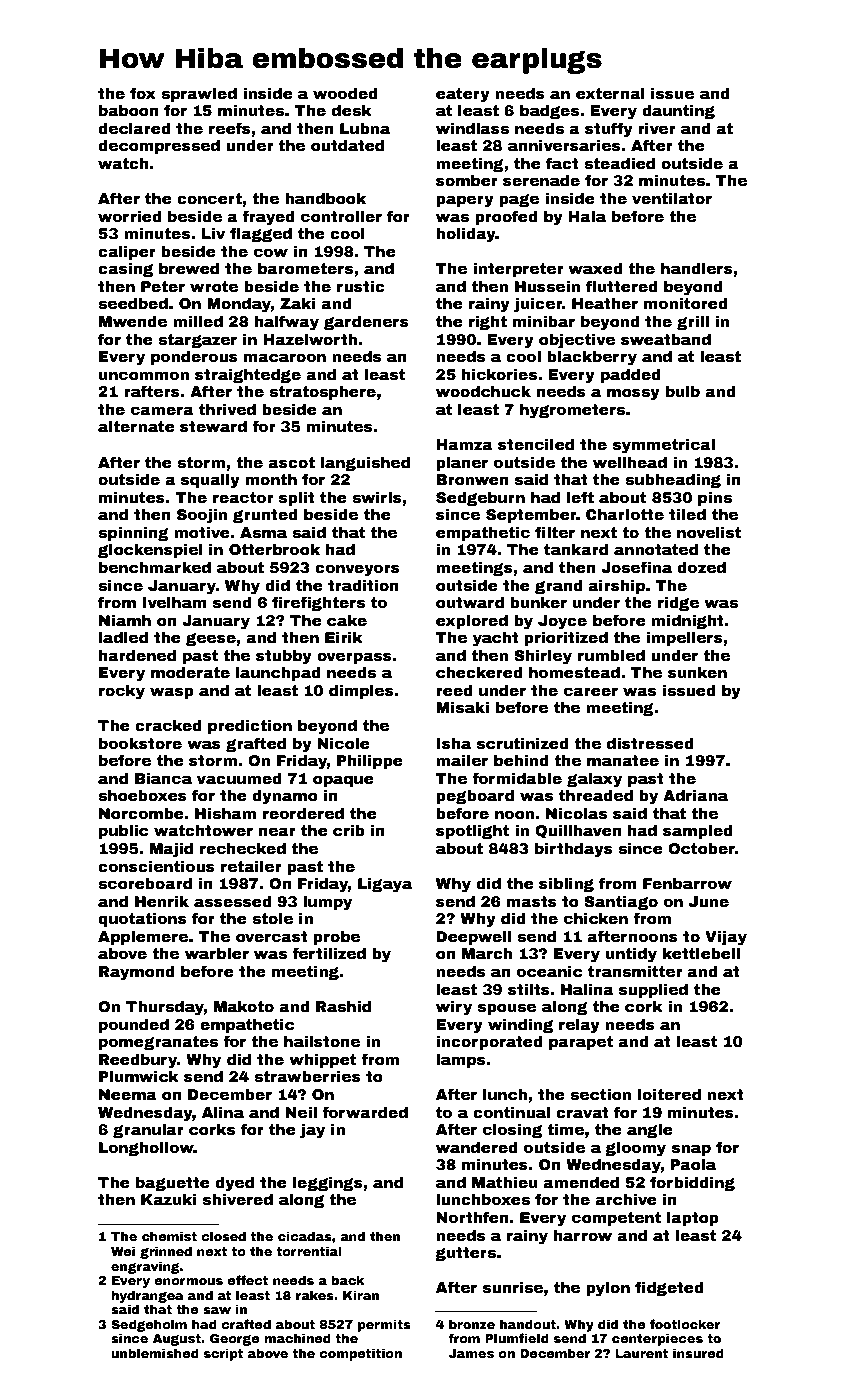 The height and width of the page is (1400, 849). Describe the element at coordinates (506, 217) in the page. I see `proofed` at that location.
